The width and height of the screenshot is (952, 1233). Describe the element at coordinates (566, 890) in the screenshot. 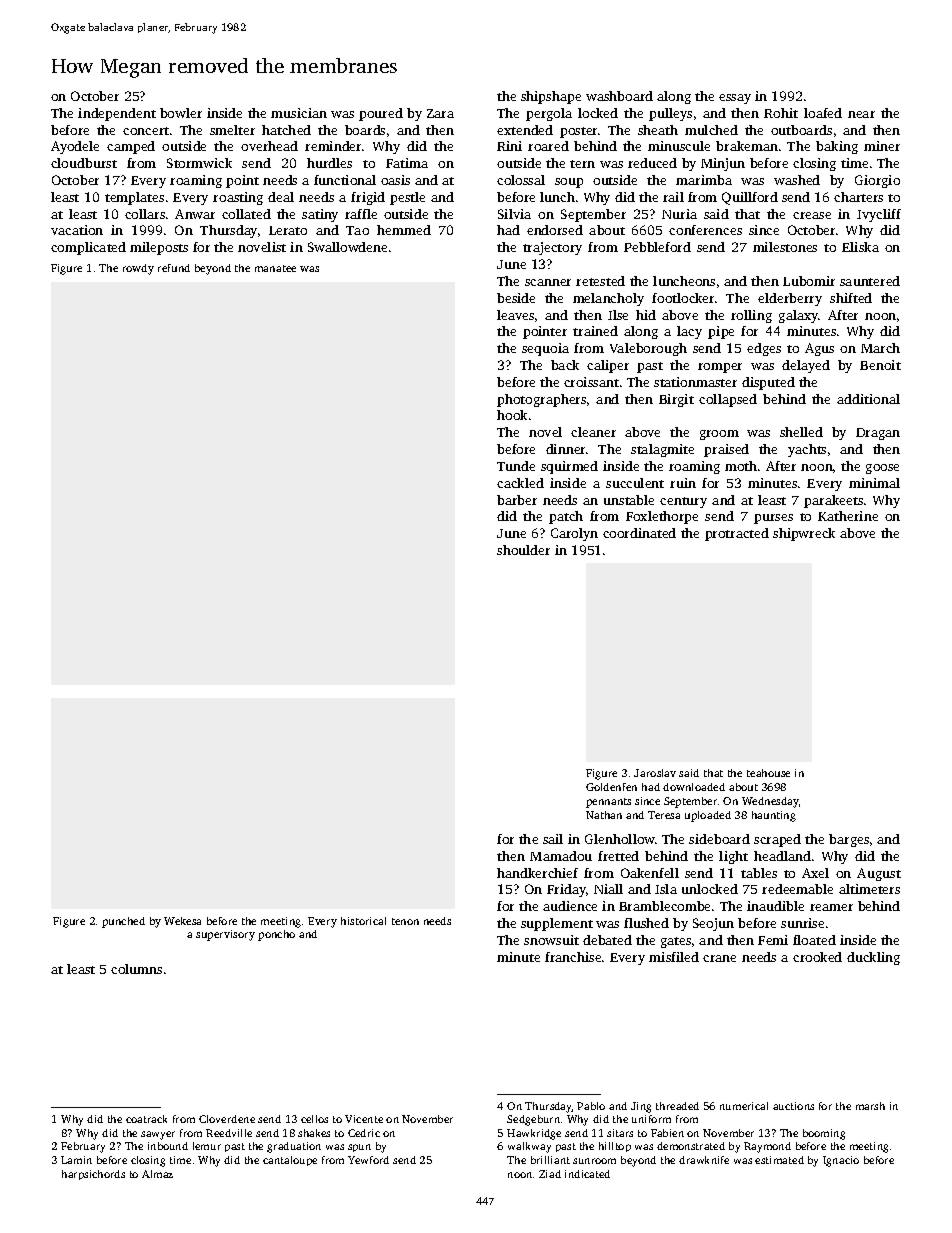

I see `Friday` at that location.
